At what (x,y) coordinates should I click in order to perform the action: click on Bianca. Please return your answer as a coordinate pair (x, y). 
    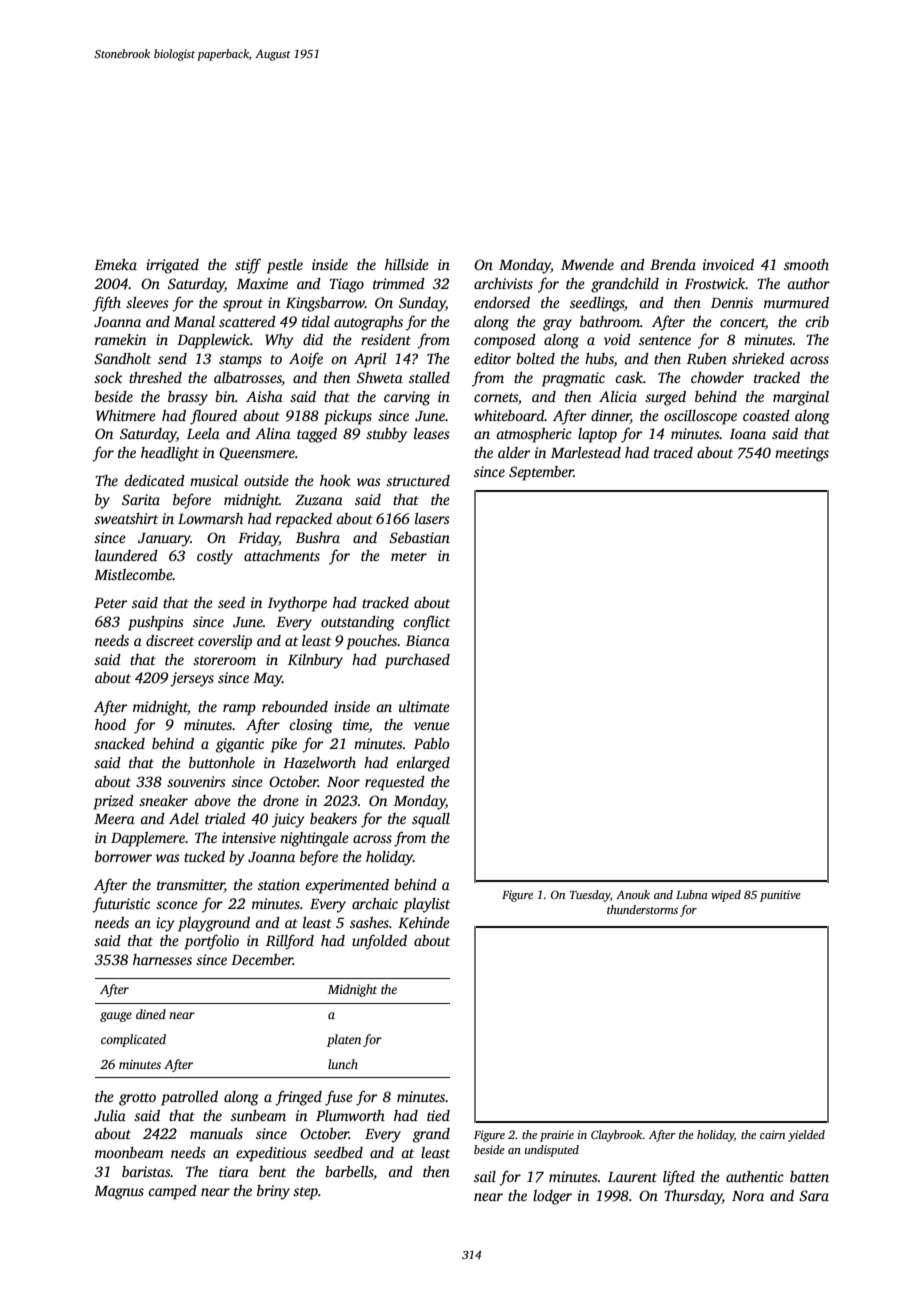
    Looking at the image, I should click on (428, 640).
